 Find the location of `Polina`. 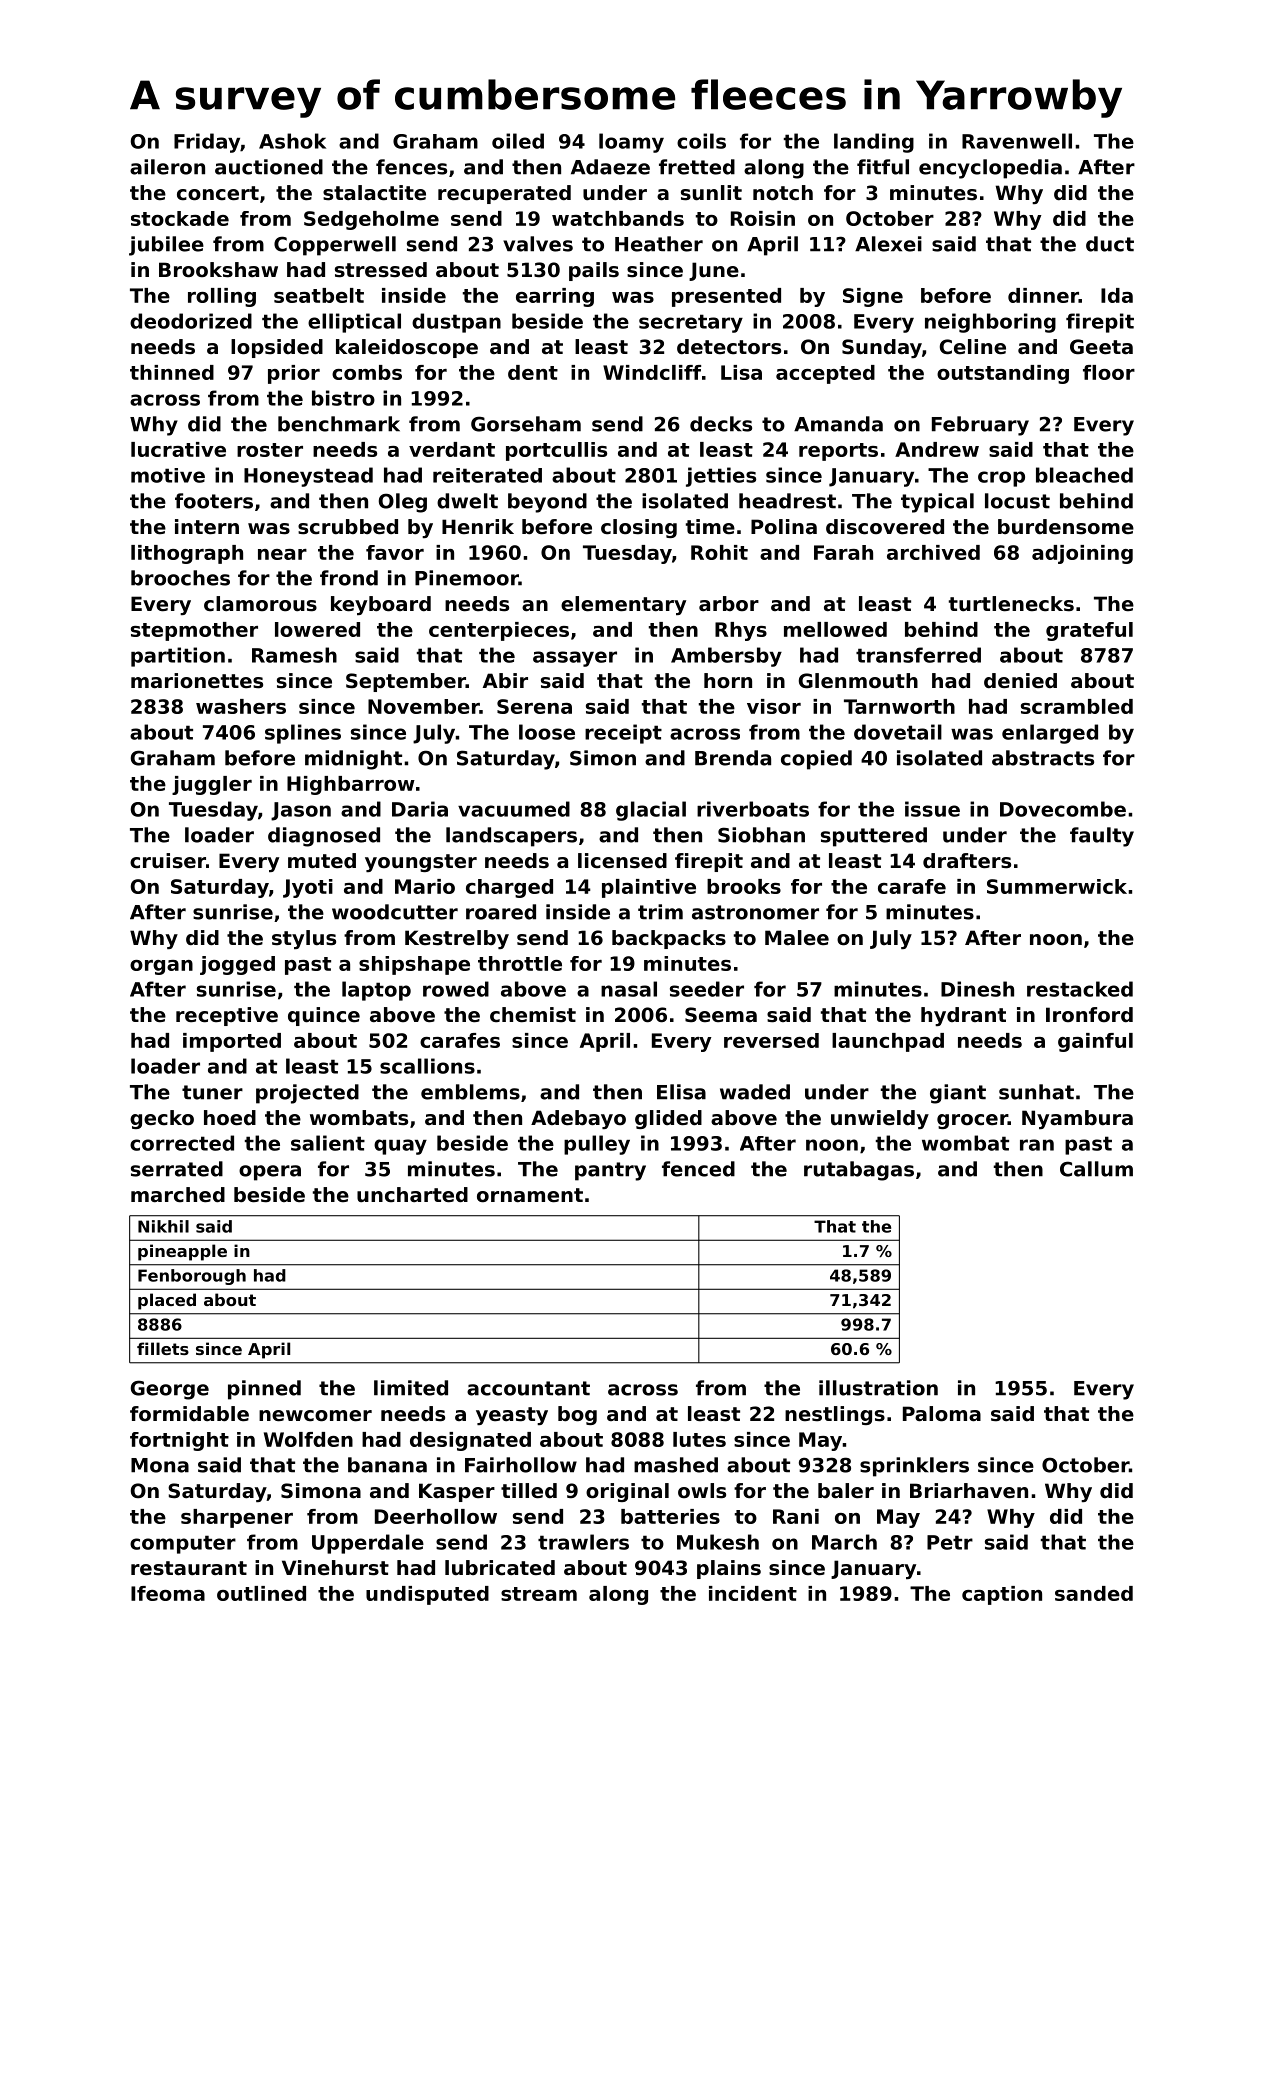

Polina is located at coordinates (784, 527).
